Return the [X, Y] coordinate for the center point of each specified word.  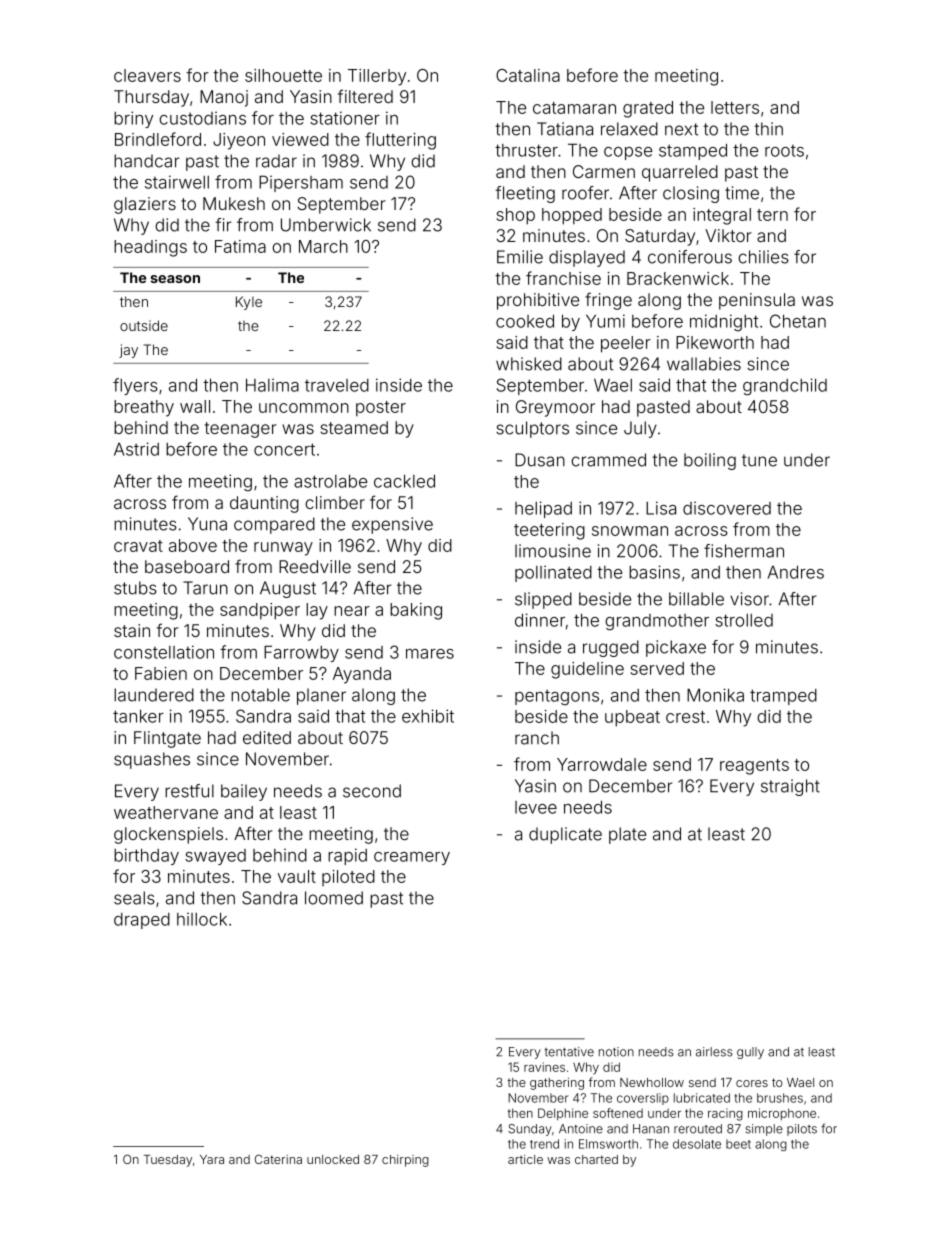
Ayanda [362, 675]
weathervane [166, 812]
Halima [272, 385]
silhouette [283, 75]
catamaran [574, 108]
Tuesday [168, 1161]
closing [691, 194]
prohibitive [538, 301]
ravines [544, 1067]
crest [685, 717]
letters [735, 107]
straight [790, 787]
